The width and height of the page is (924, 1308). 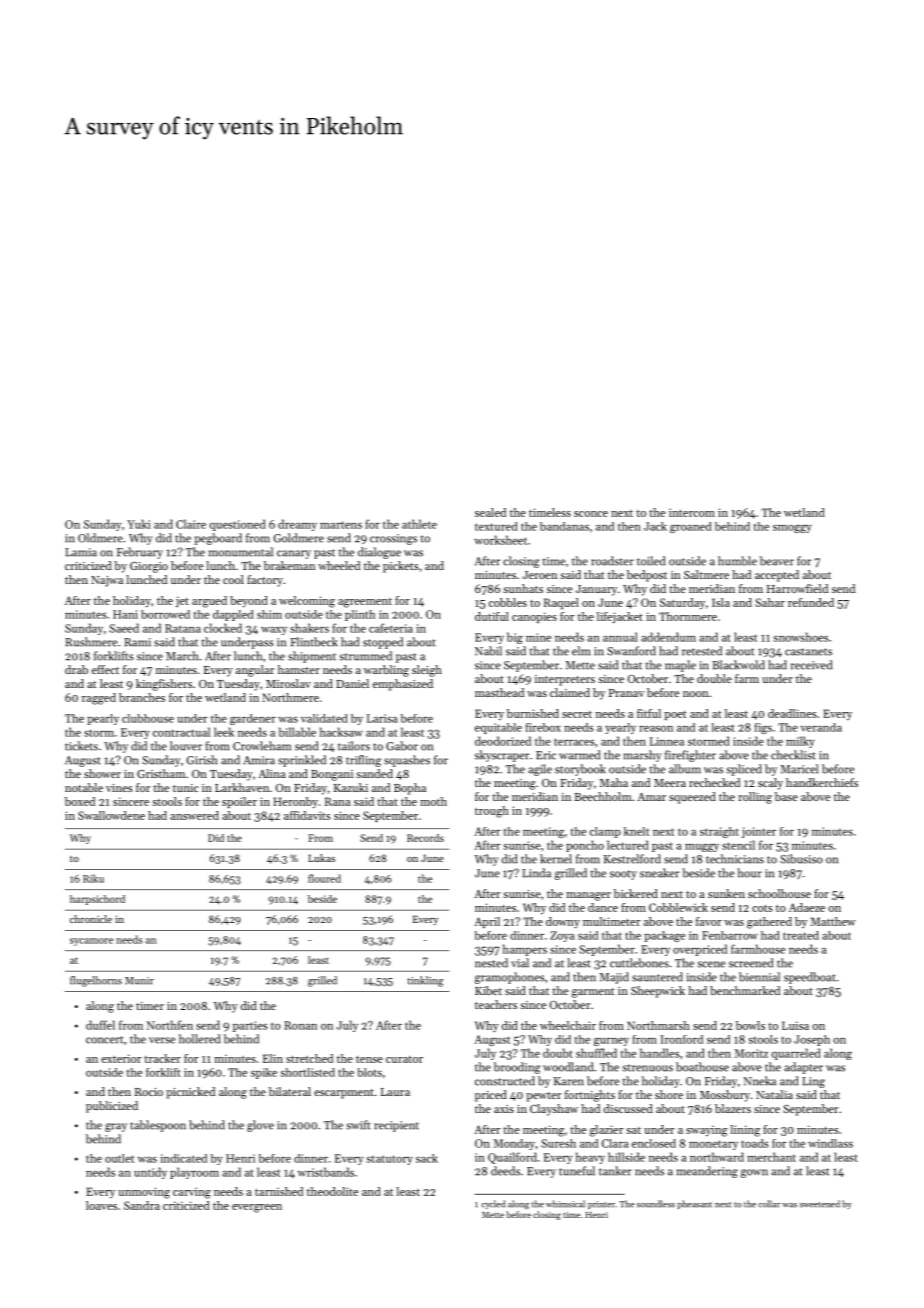 What do you see at coordinates (808, 652) in the page?
I see `castanets` at bounding box center [808, 652].
